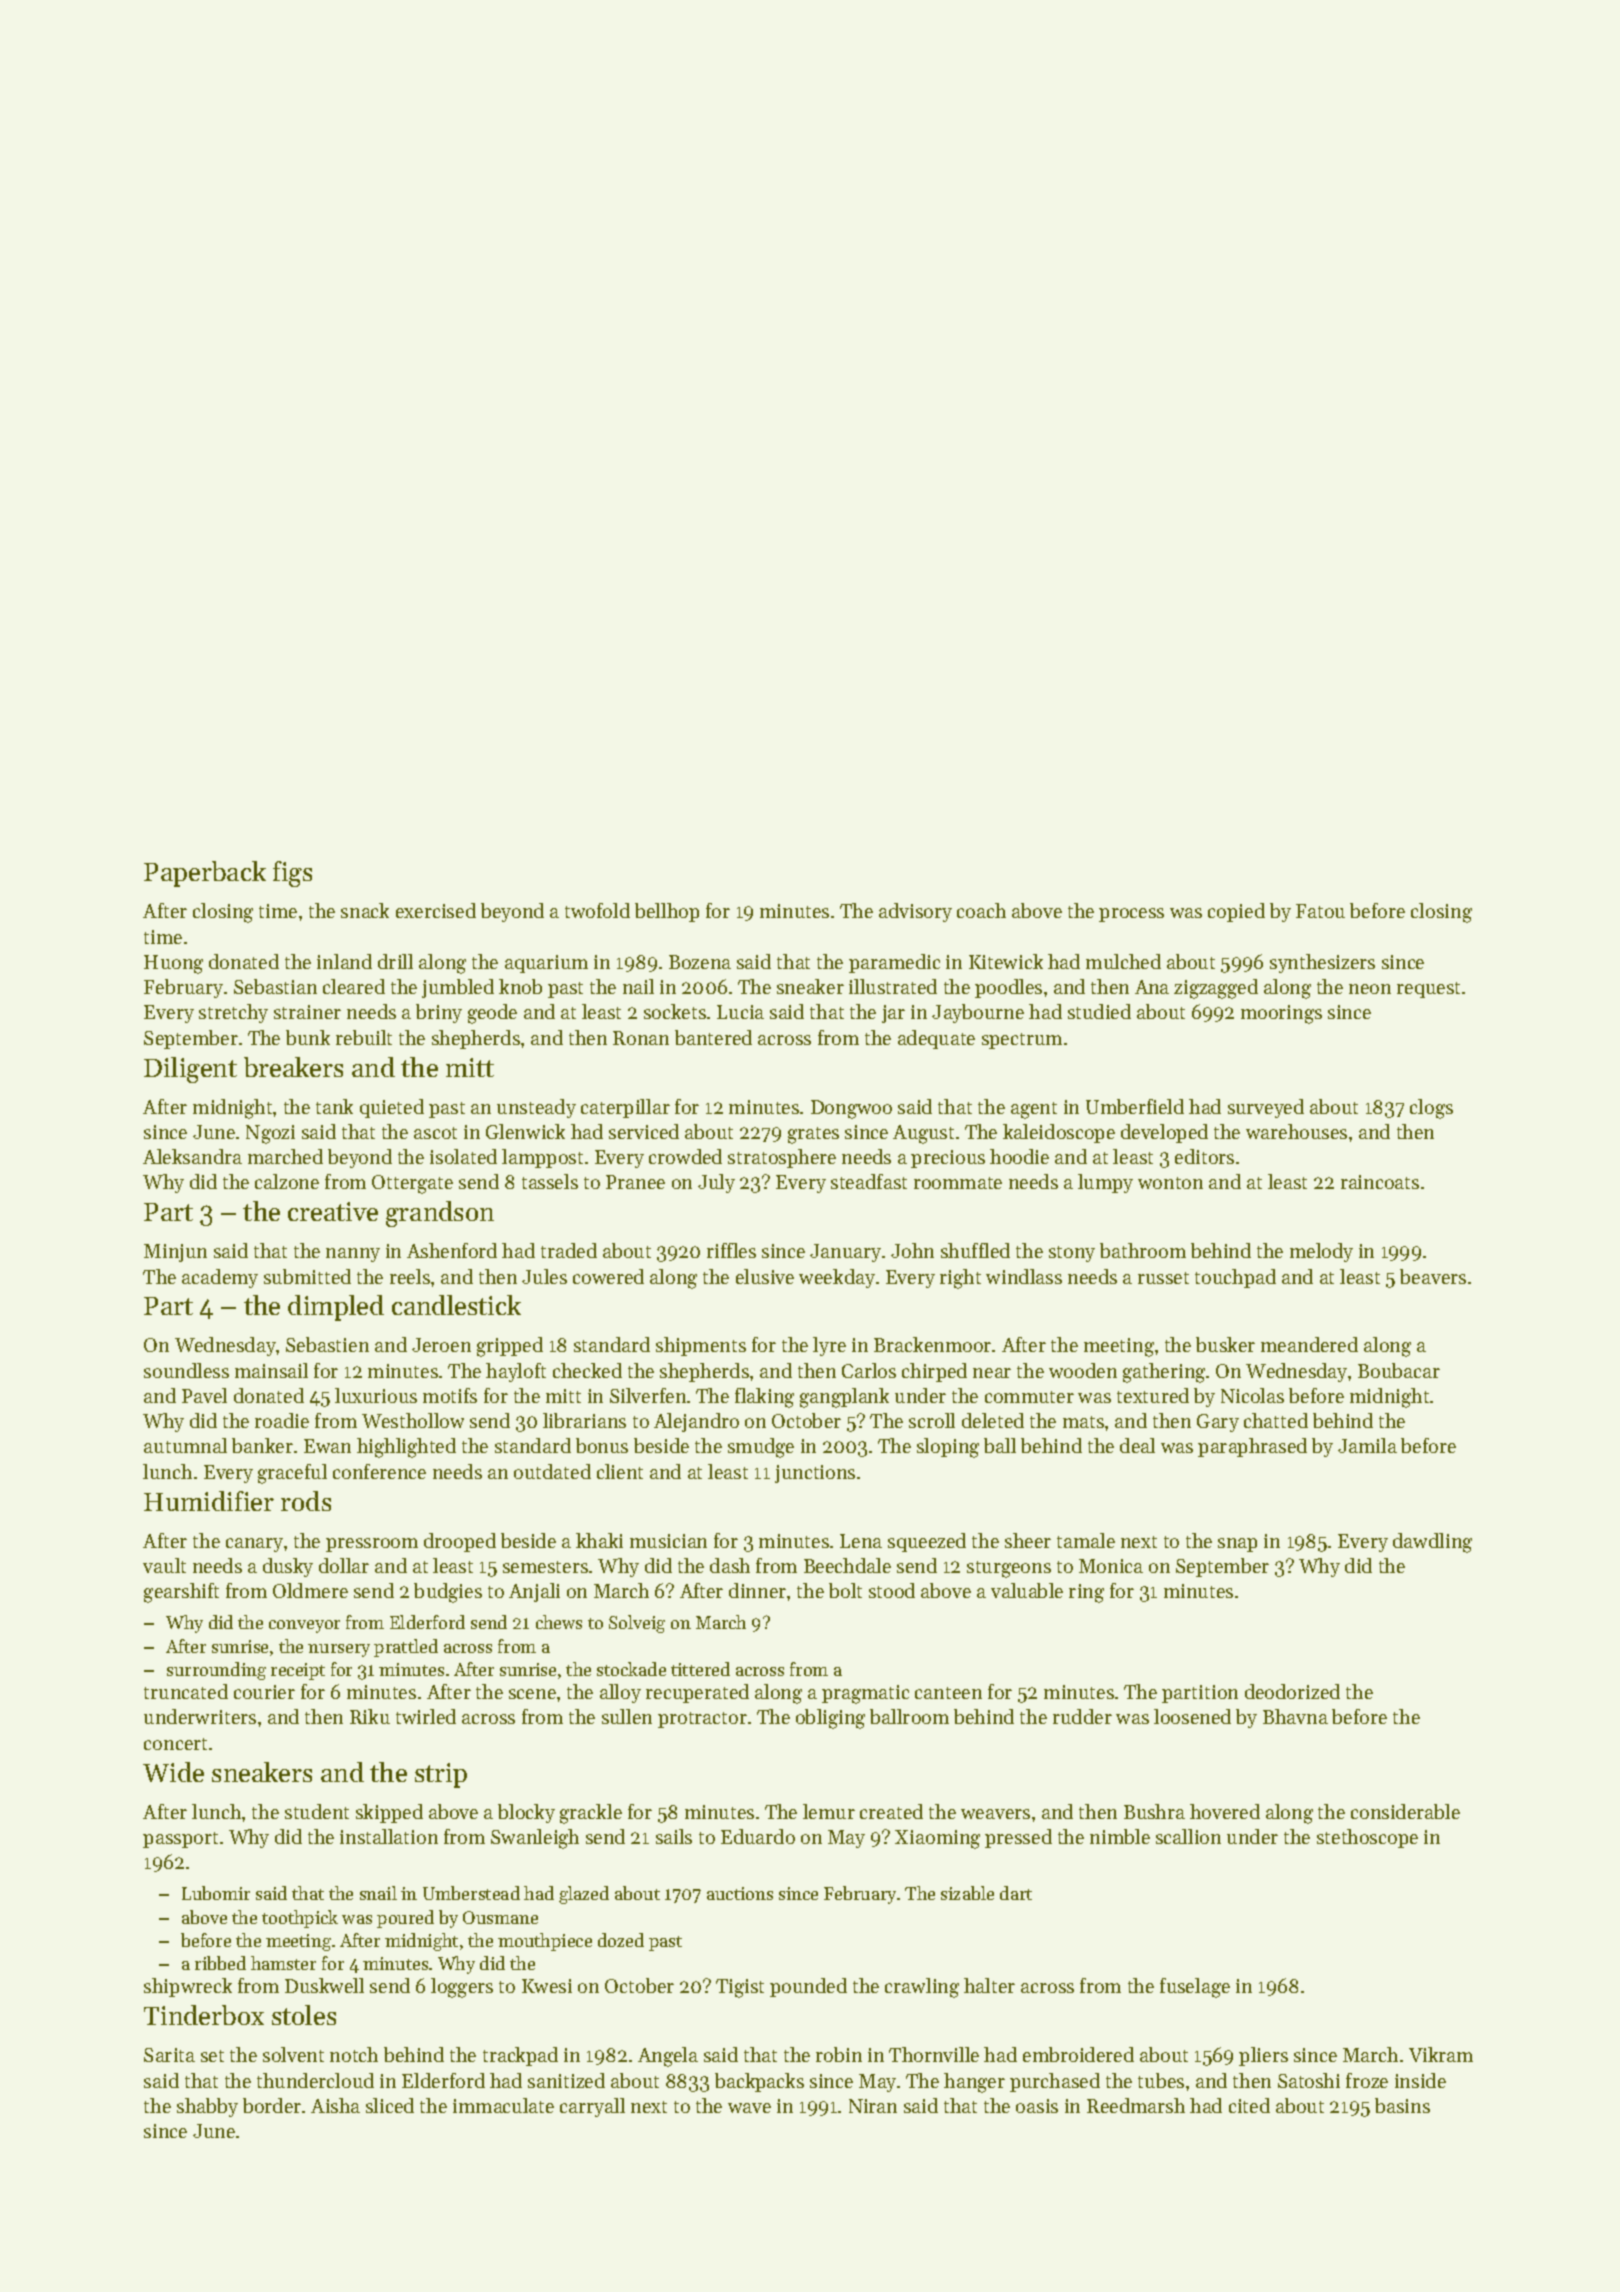 This screenshot has width=1620, height=2292. What do you see at coordinates (1320, 911) in the screenshot?
I see `Fatou` at bounding box center [1320, 911].
